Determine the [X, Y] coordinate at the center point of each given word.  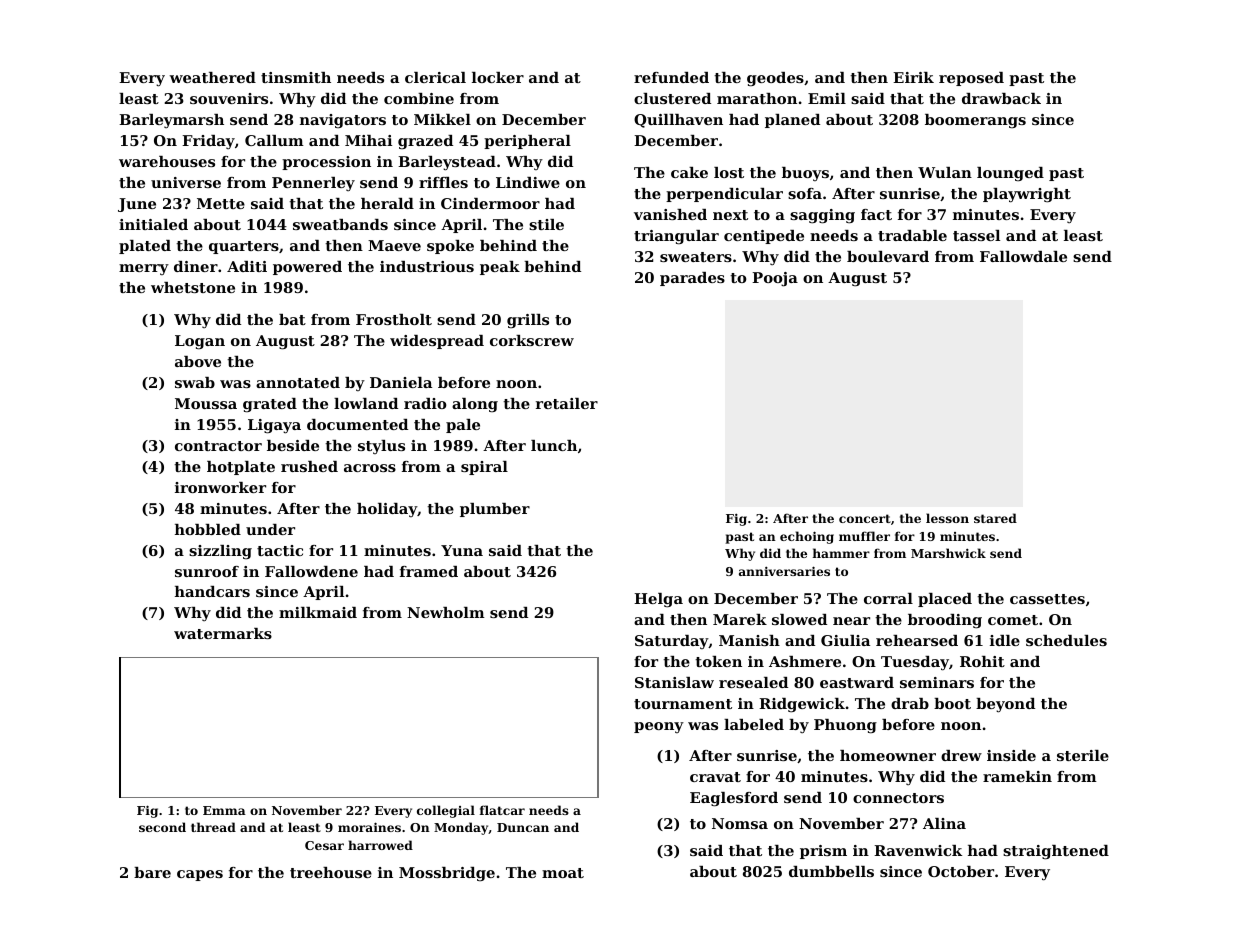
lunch [554, 445]
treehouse [331, 872]
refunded [671, 77]
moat [563, 873]
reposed [971, 79]
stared [995, 518]
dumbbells [831, 871]
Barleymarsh [171, 121]
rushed [309, 466]
